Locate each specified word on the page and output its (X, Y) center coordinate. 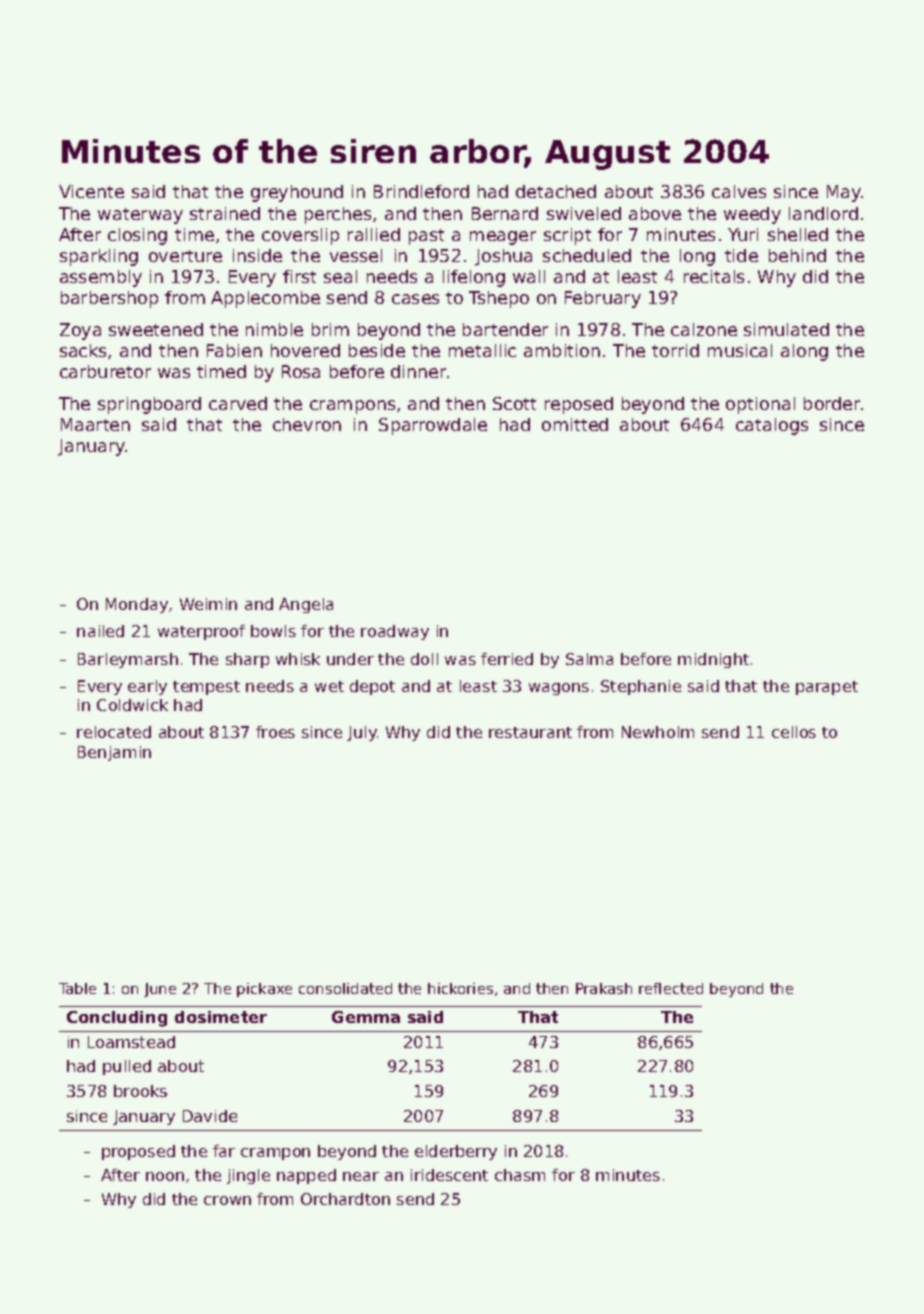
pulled (127, 1067)
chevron (307, 424)
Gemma (366, 1017)
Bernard (505, 213)
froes (275, 732)
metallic (482, 350)
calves (739, 191)
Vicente (91, 191)
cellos (794, 732)
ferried (507, 659)
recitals (714, 276)
